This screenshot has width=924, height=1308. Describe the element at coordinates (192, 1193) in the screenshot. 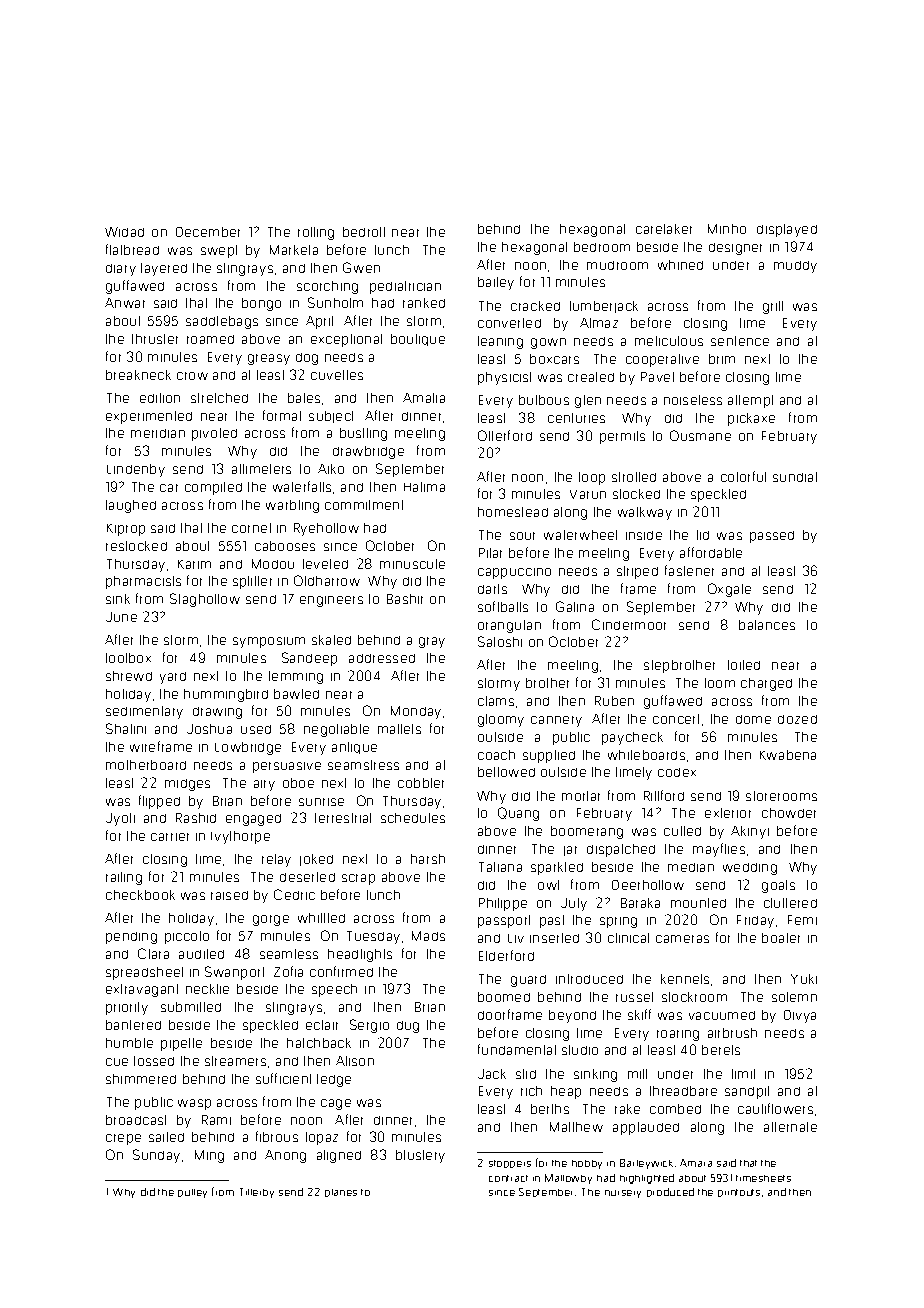

I see `pulley` at that location.
